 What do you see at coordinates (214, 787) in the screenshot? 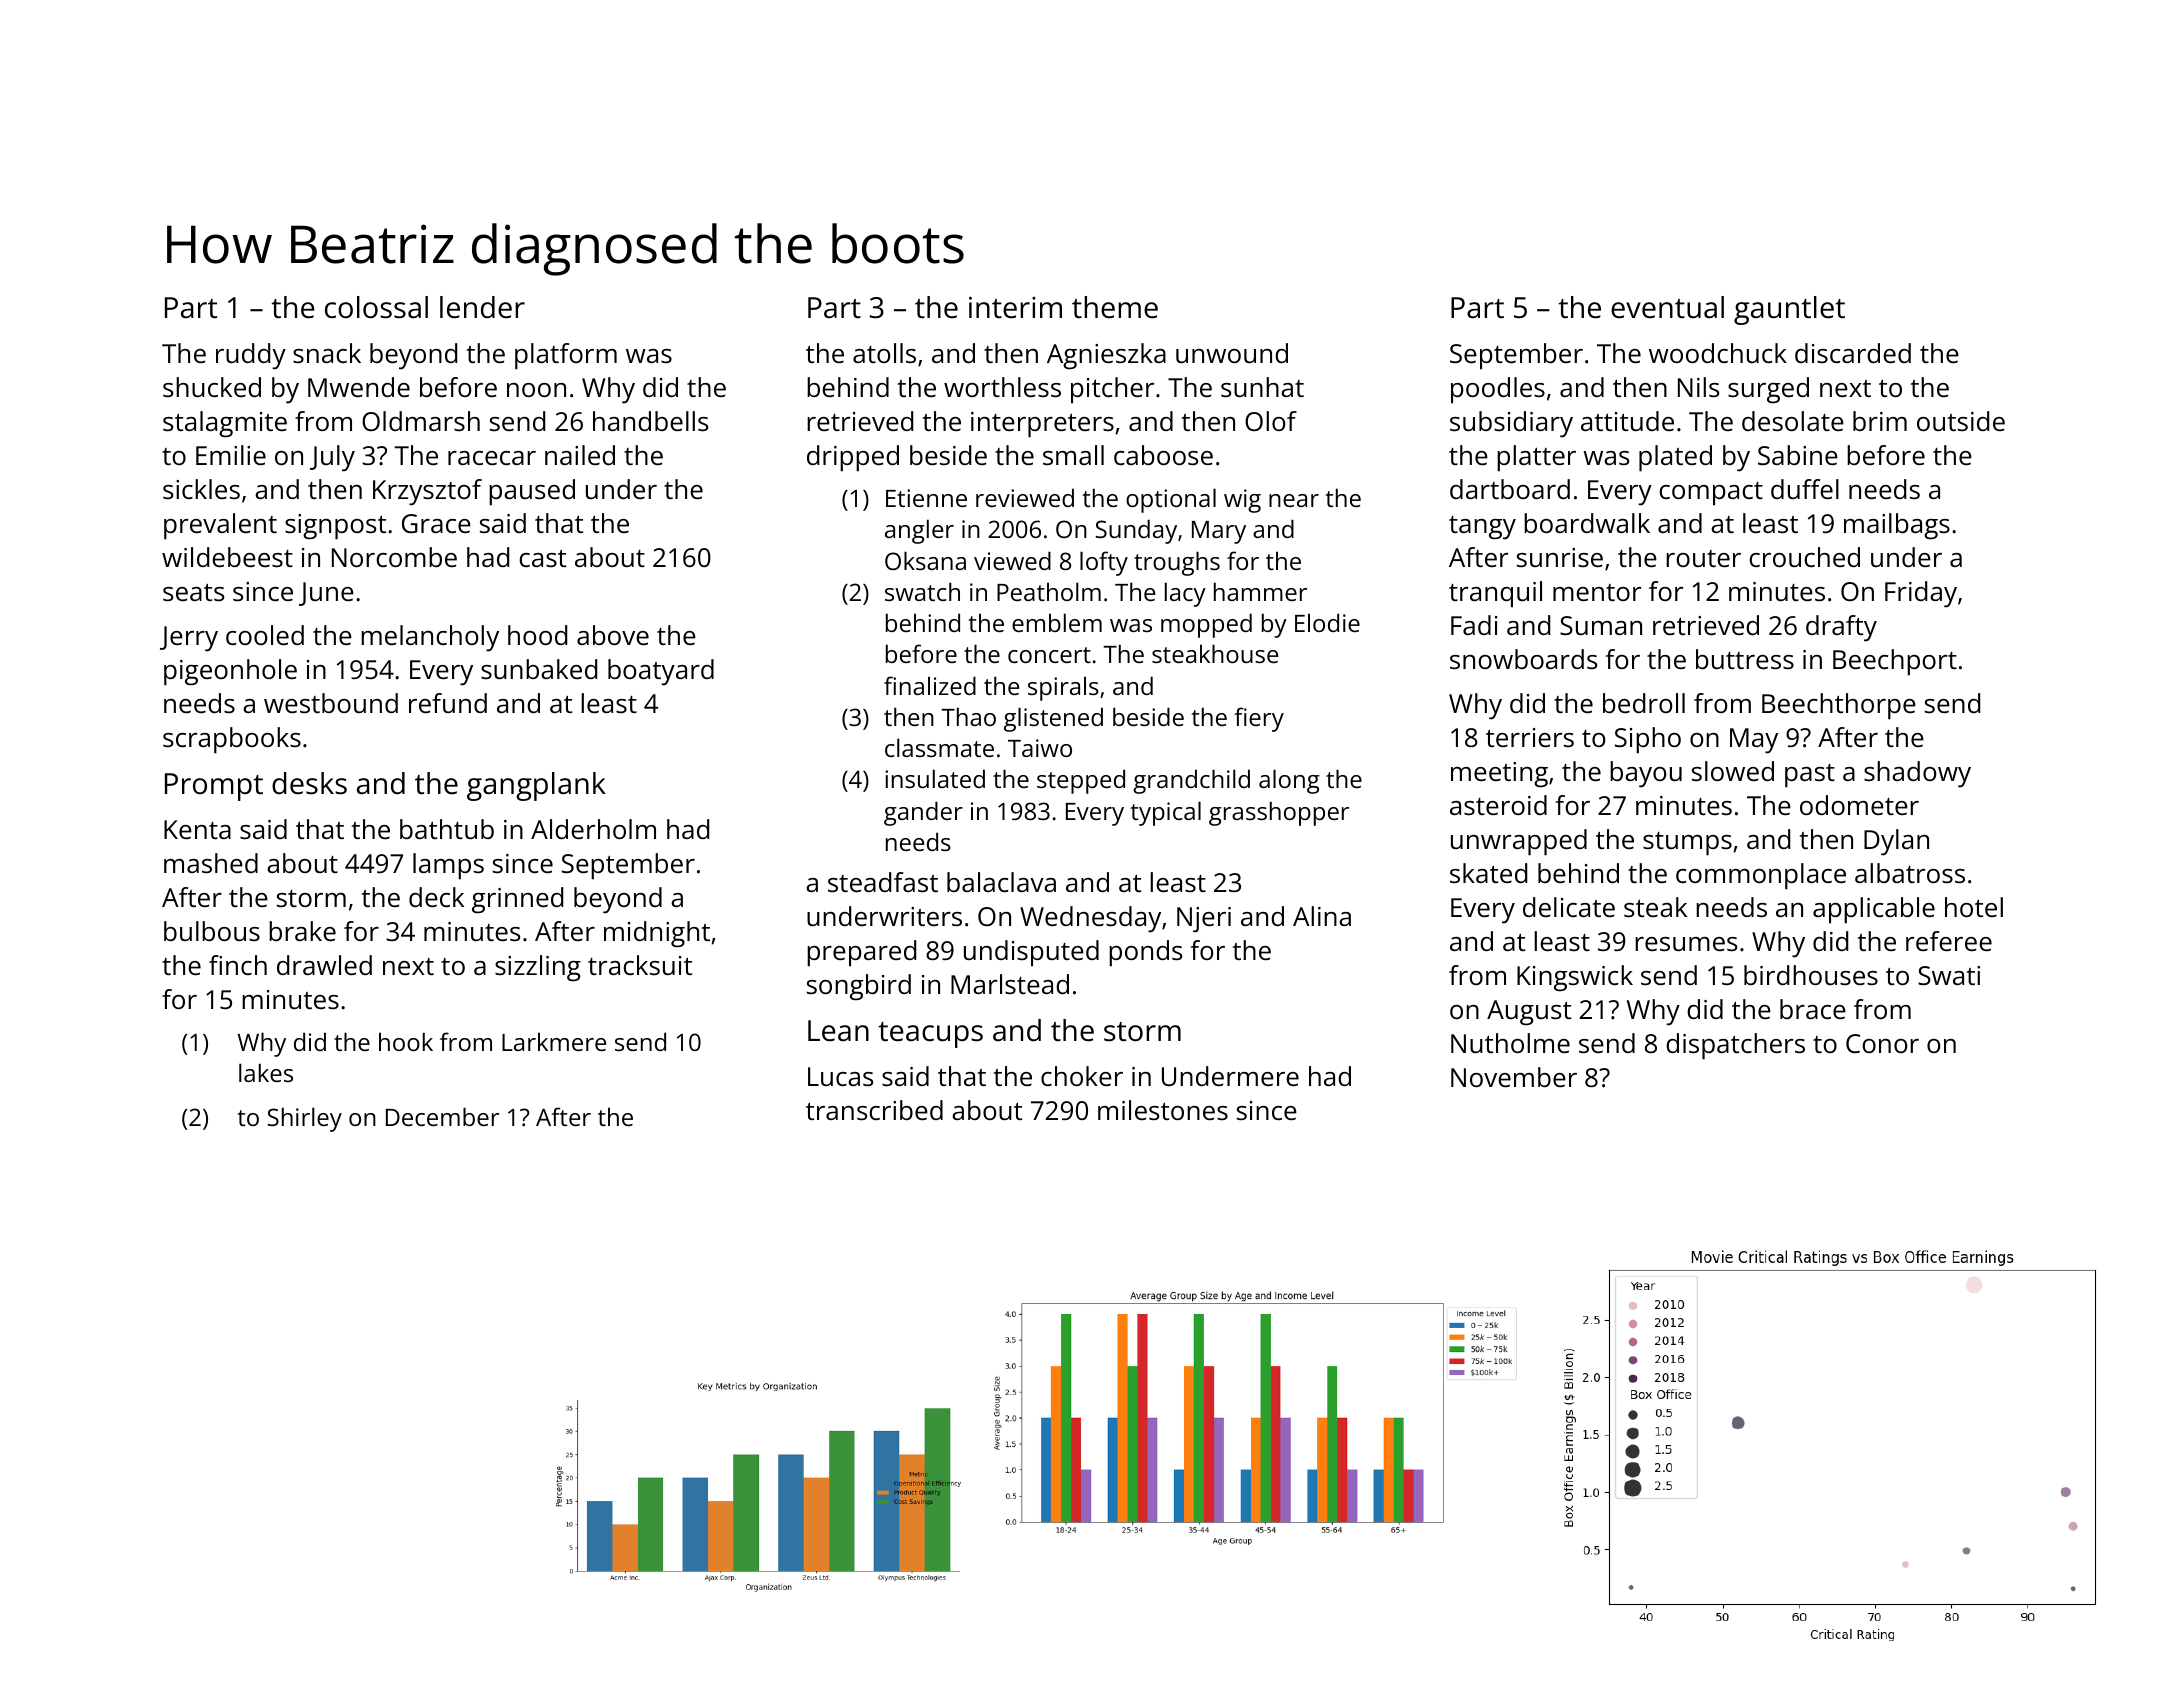
I see `Prompt` at bounding box center [214, 787].
